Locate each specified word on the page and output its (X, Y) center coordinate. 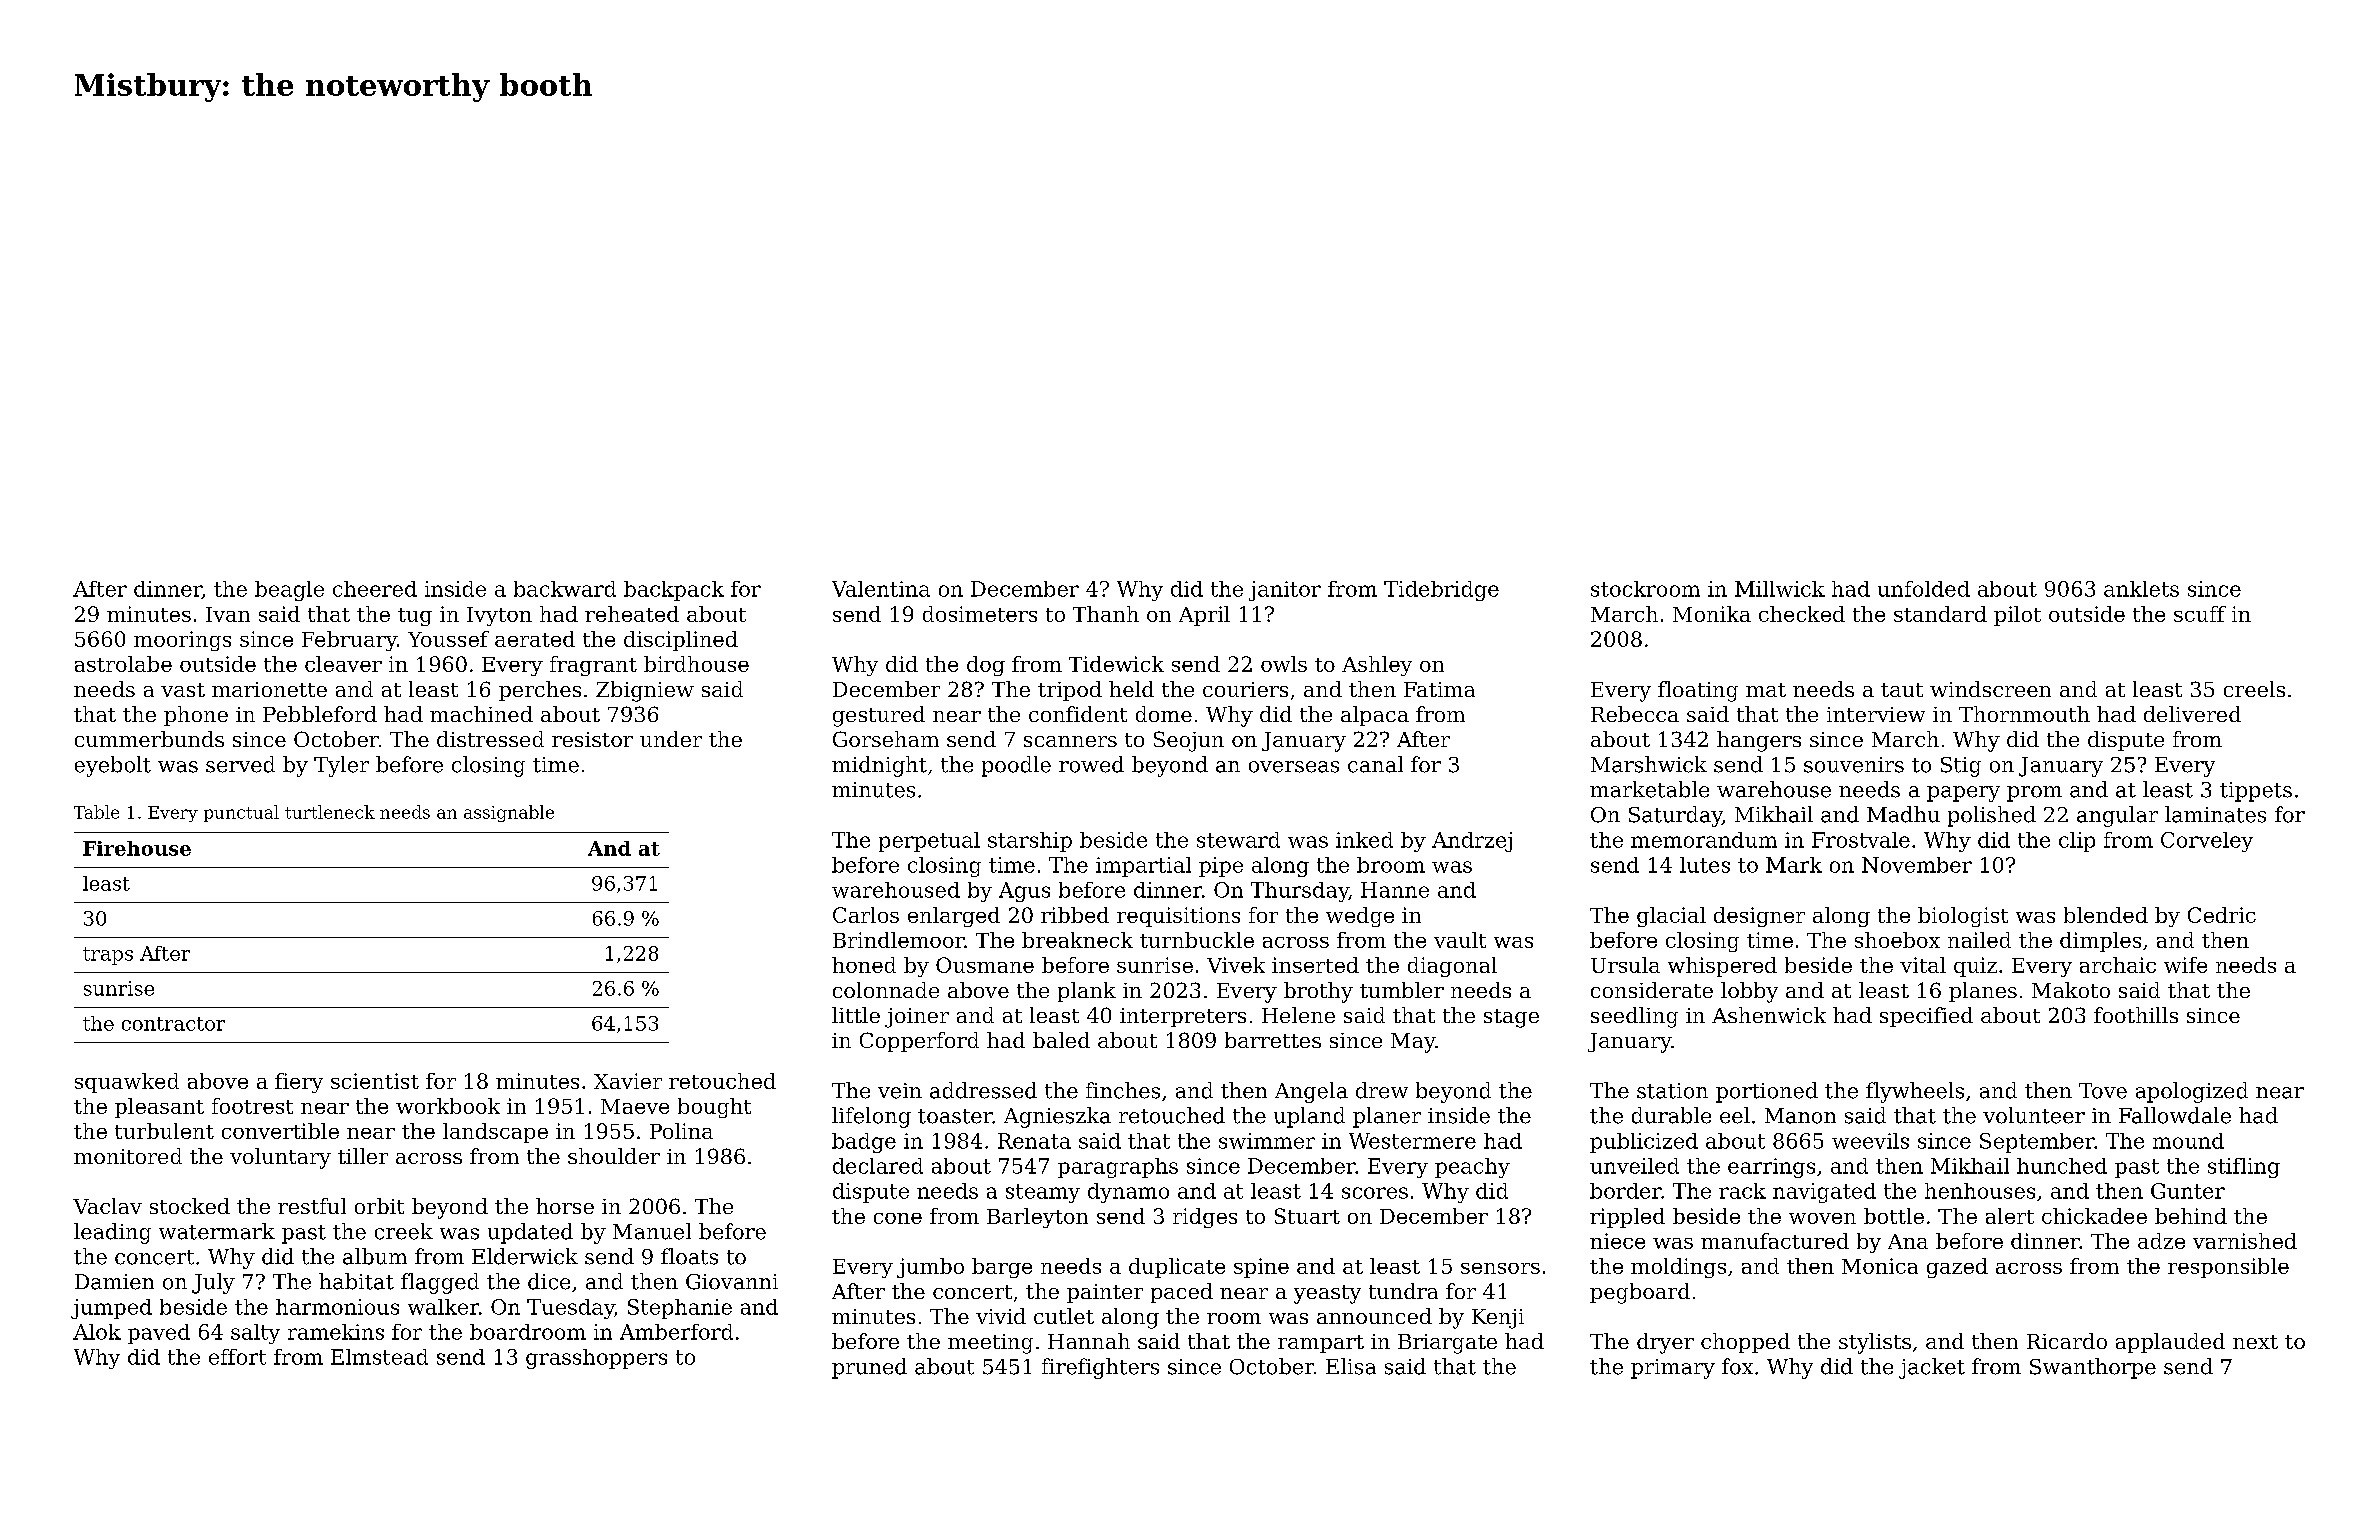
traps (108, 956)
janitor (1285, 591)
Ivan (228, 614)
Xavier (628, 1081)
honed (864, 965)
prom (2034, 794)
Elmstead (379, 1357)
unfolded (1924, 589)
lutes (1705, 865)
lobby (1749, 992)
